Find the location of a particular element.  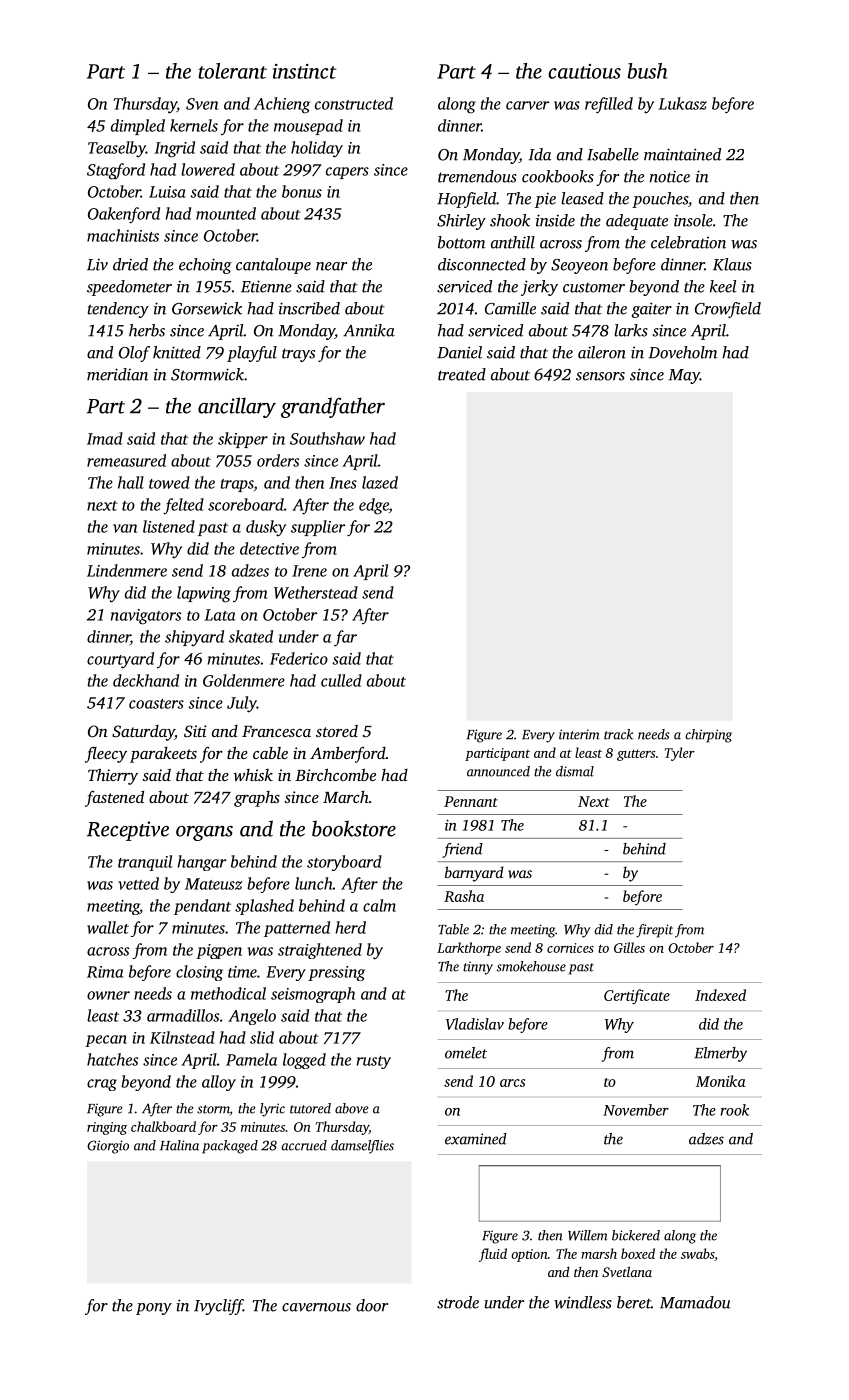

Ivycliff is located at coordinates (218, 1307).
